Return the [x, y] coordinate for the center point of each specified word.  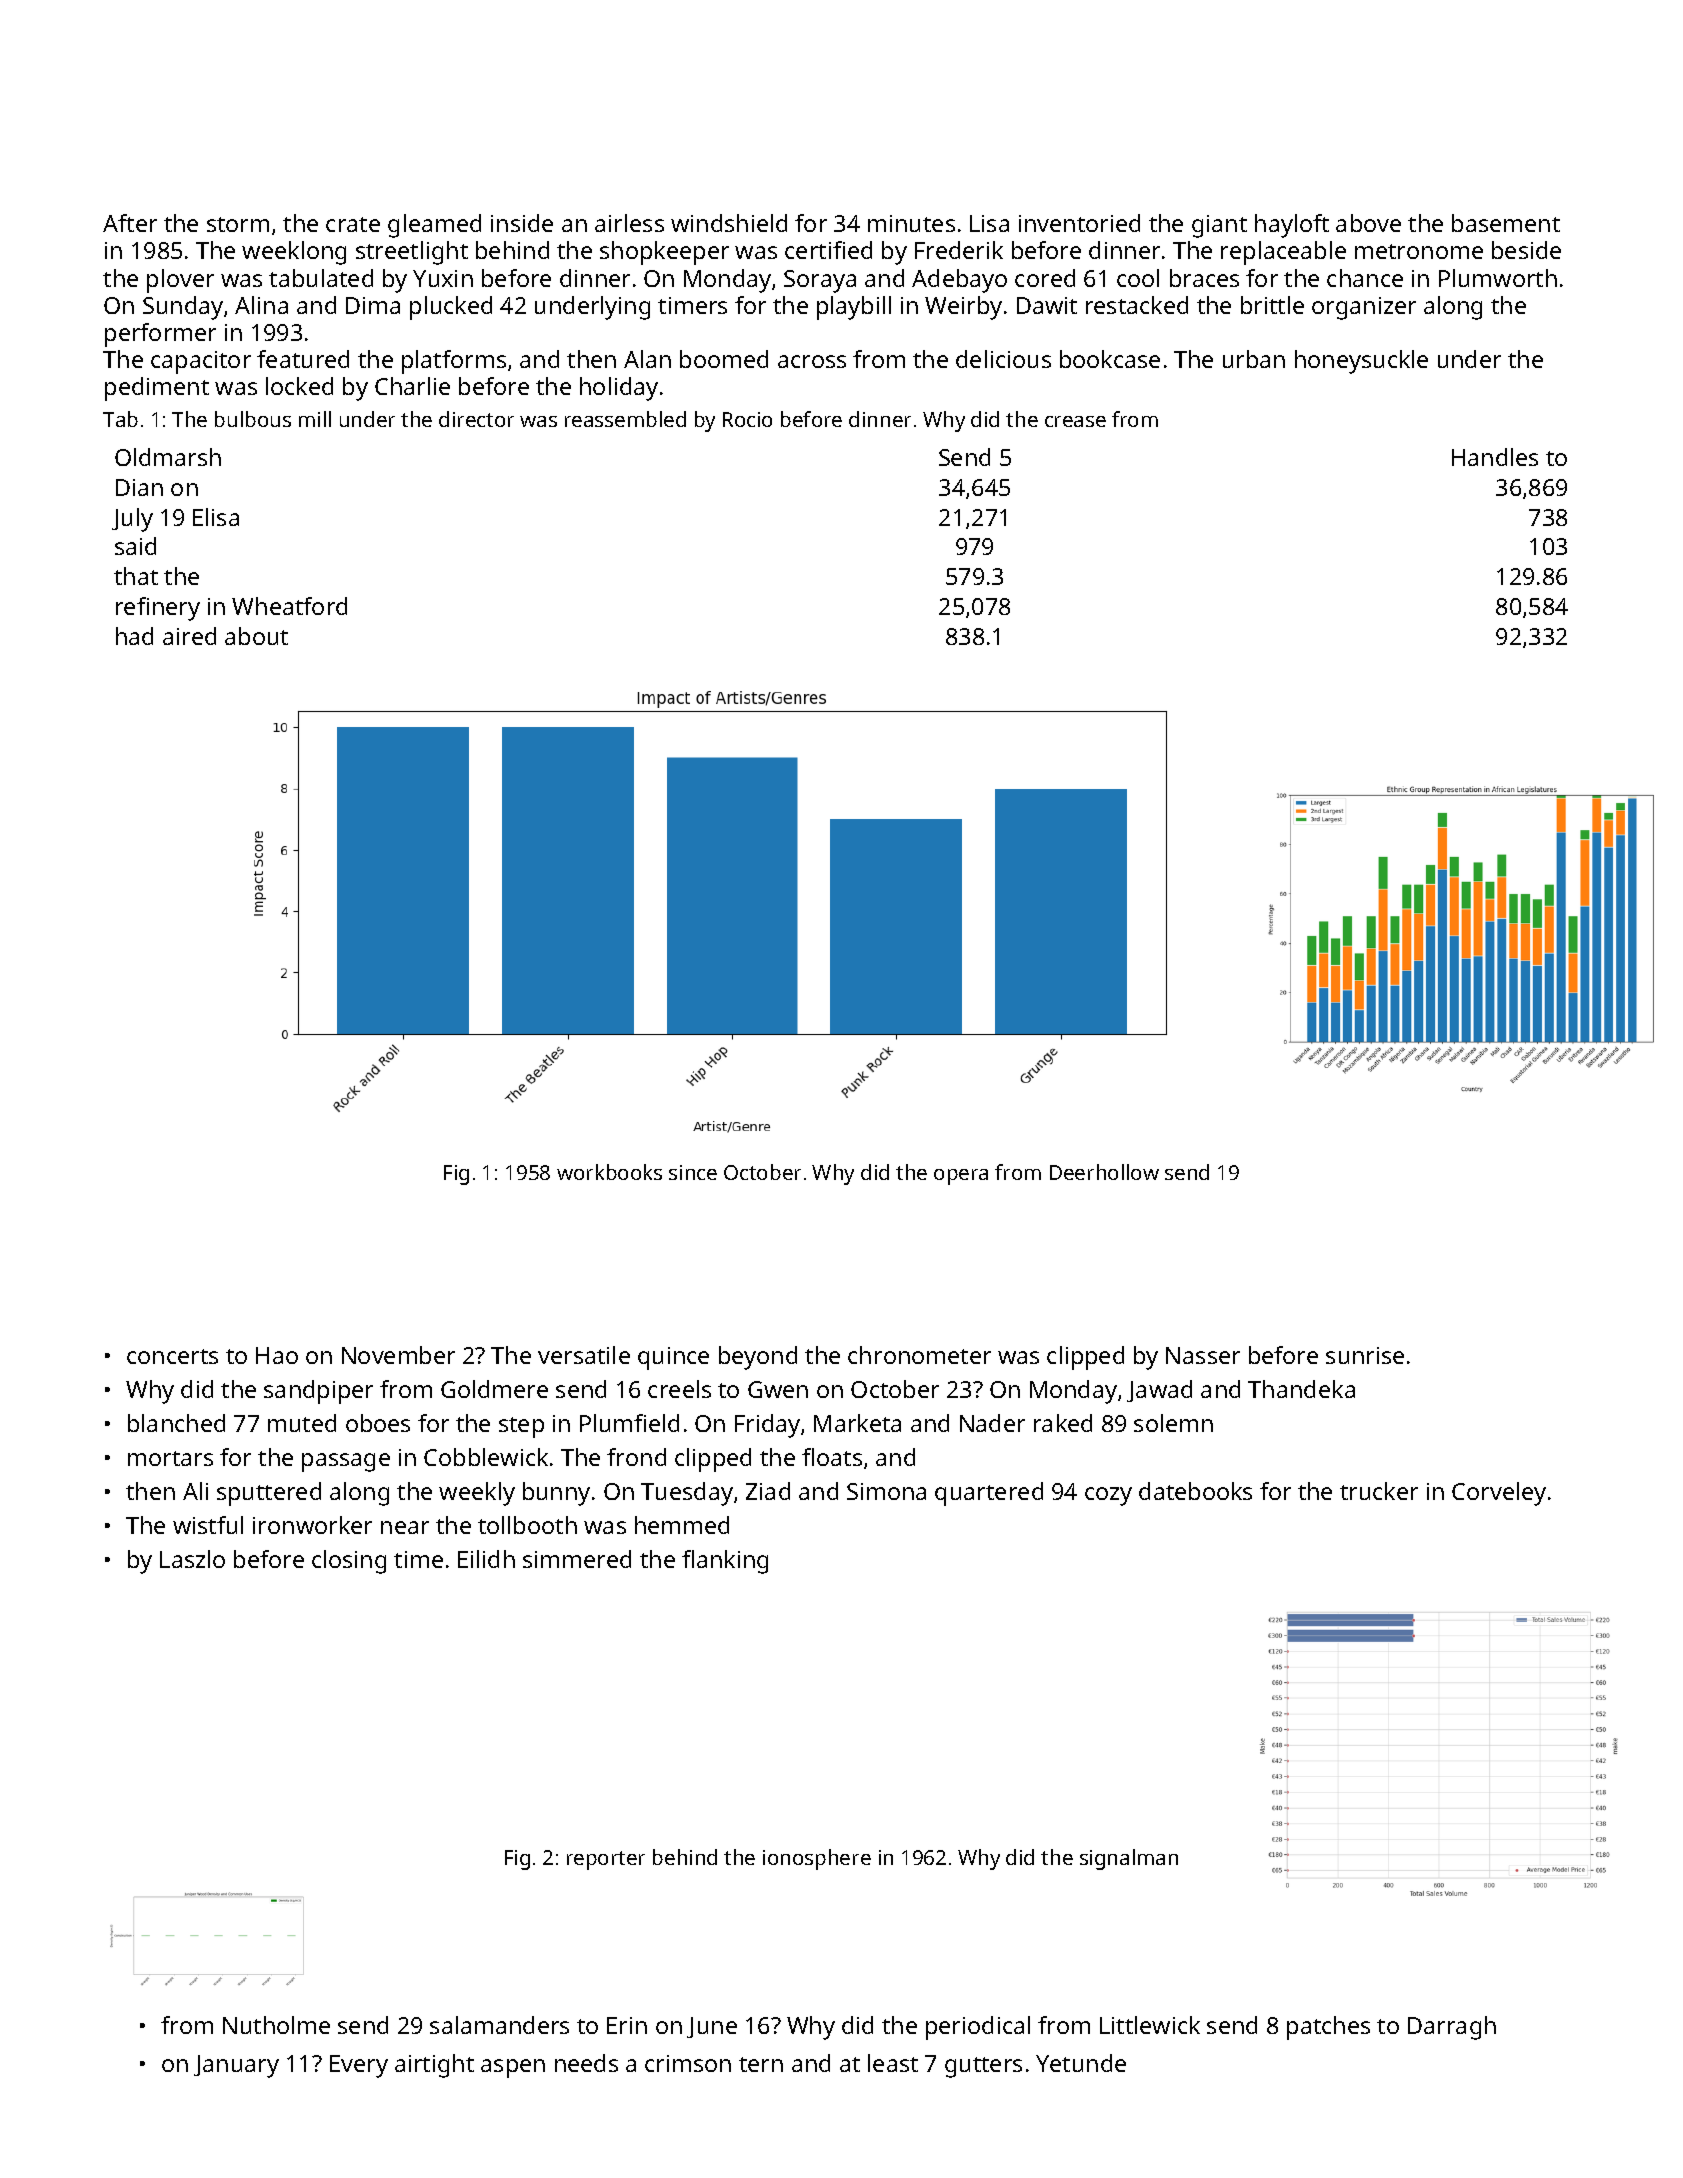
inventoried [1079, 223]
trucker [1379, 1491]
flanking [725, 1562]
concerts [172, 1356]
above [1368, 223]
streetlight [412, 253]
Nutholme [276, 2025]
